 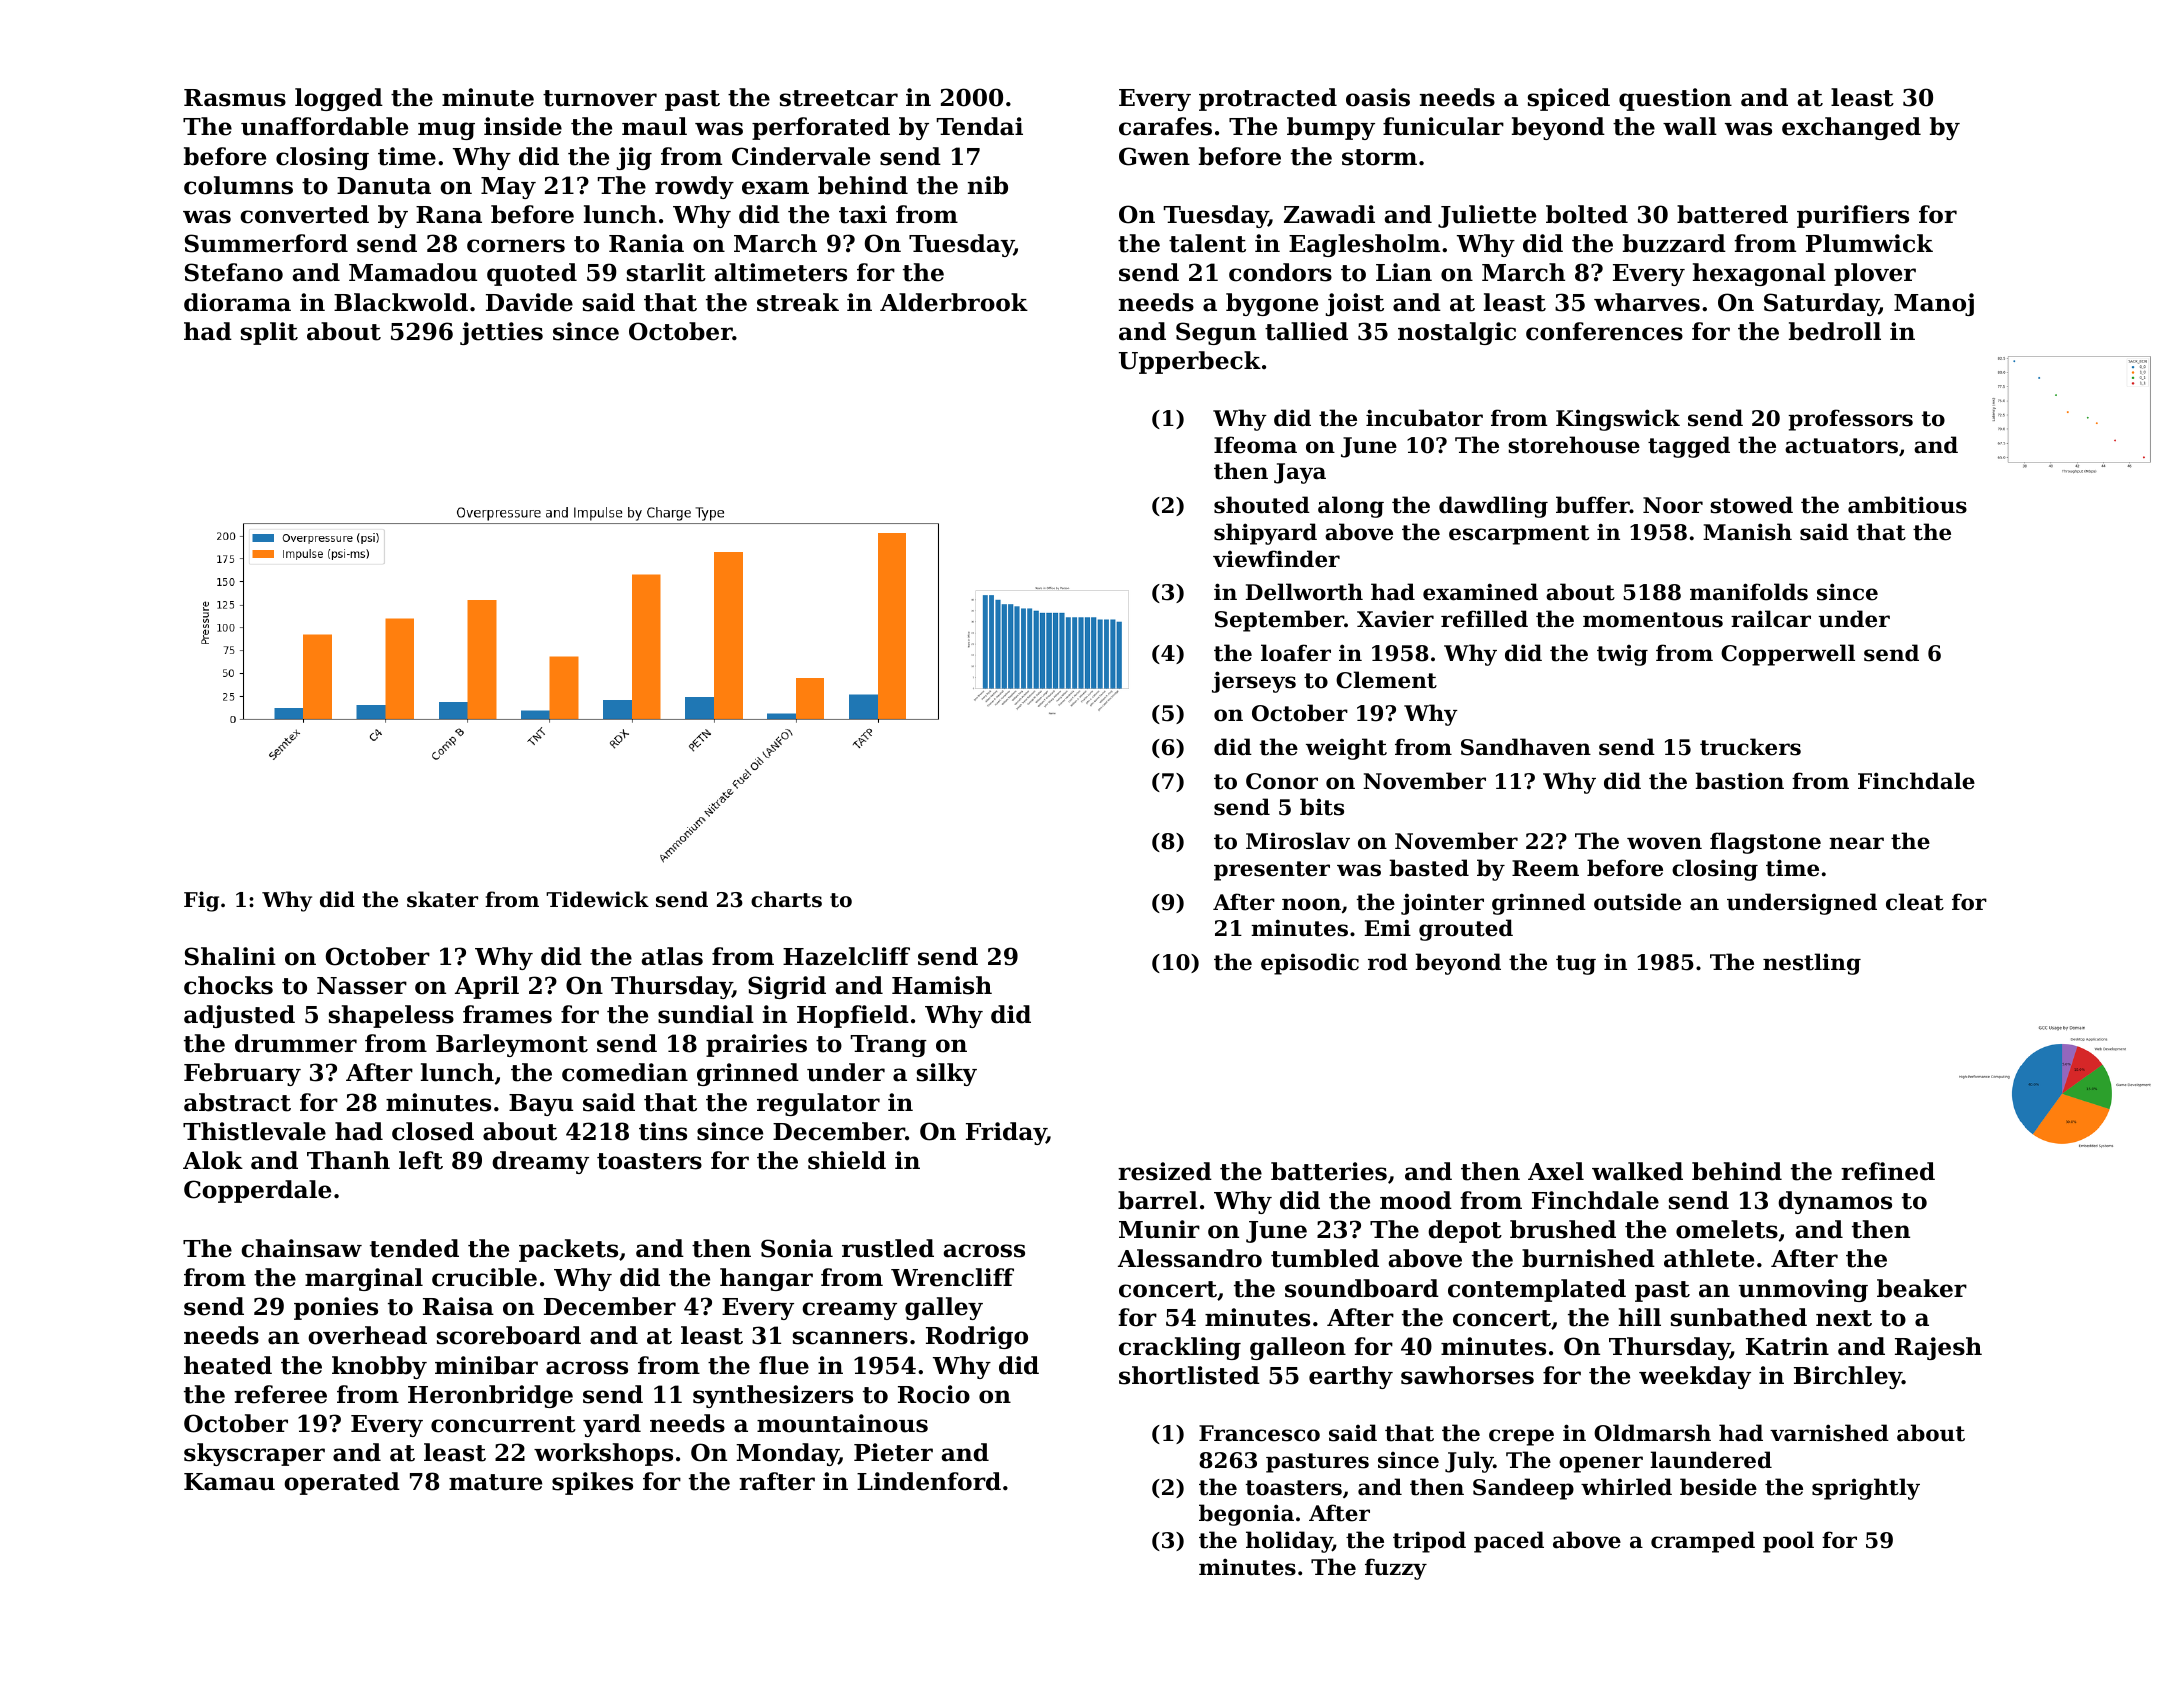 What do you see at coordinates (442, 899) in the screenshot?
I see `skater` at bounding box center [442, 899].
